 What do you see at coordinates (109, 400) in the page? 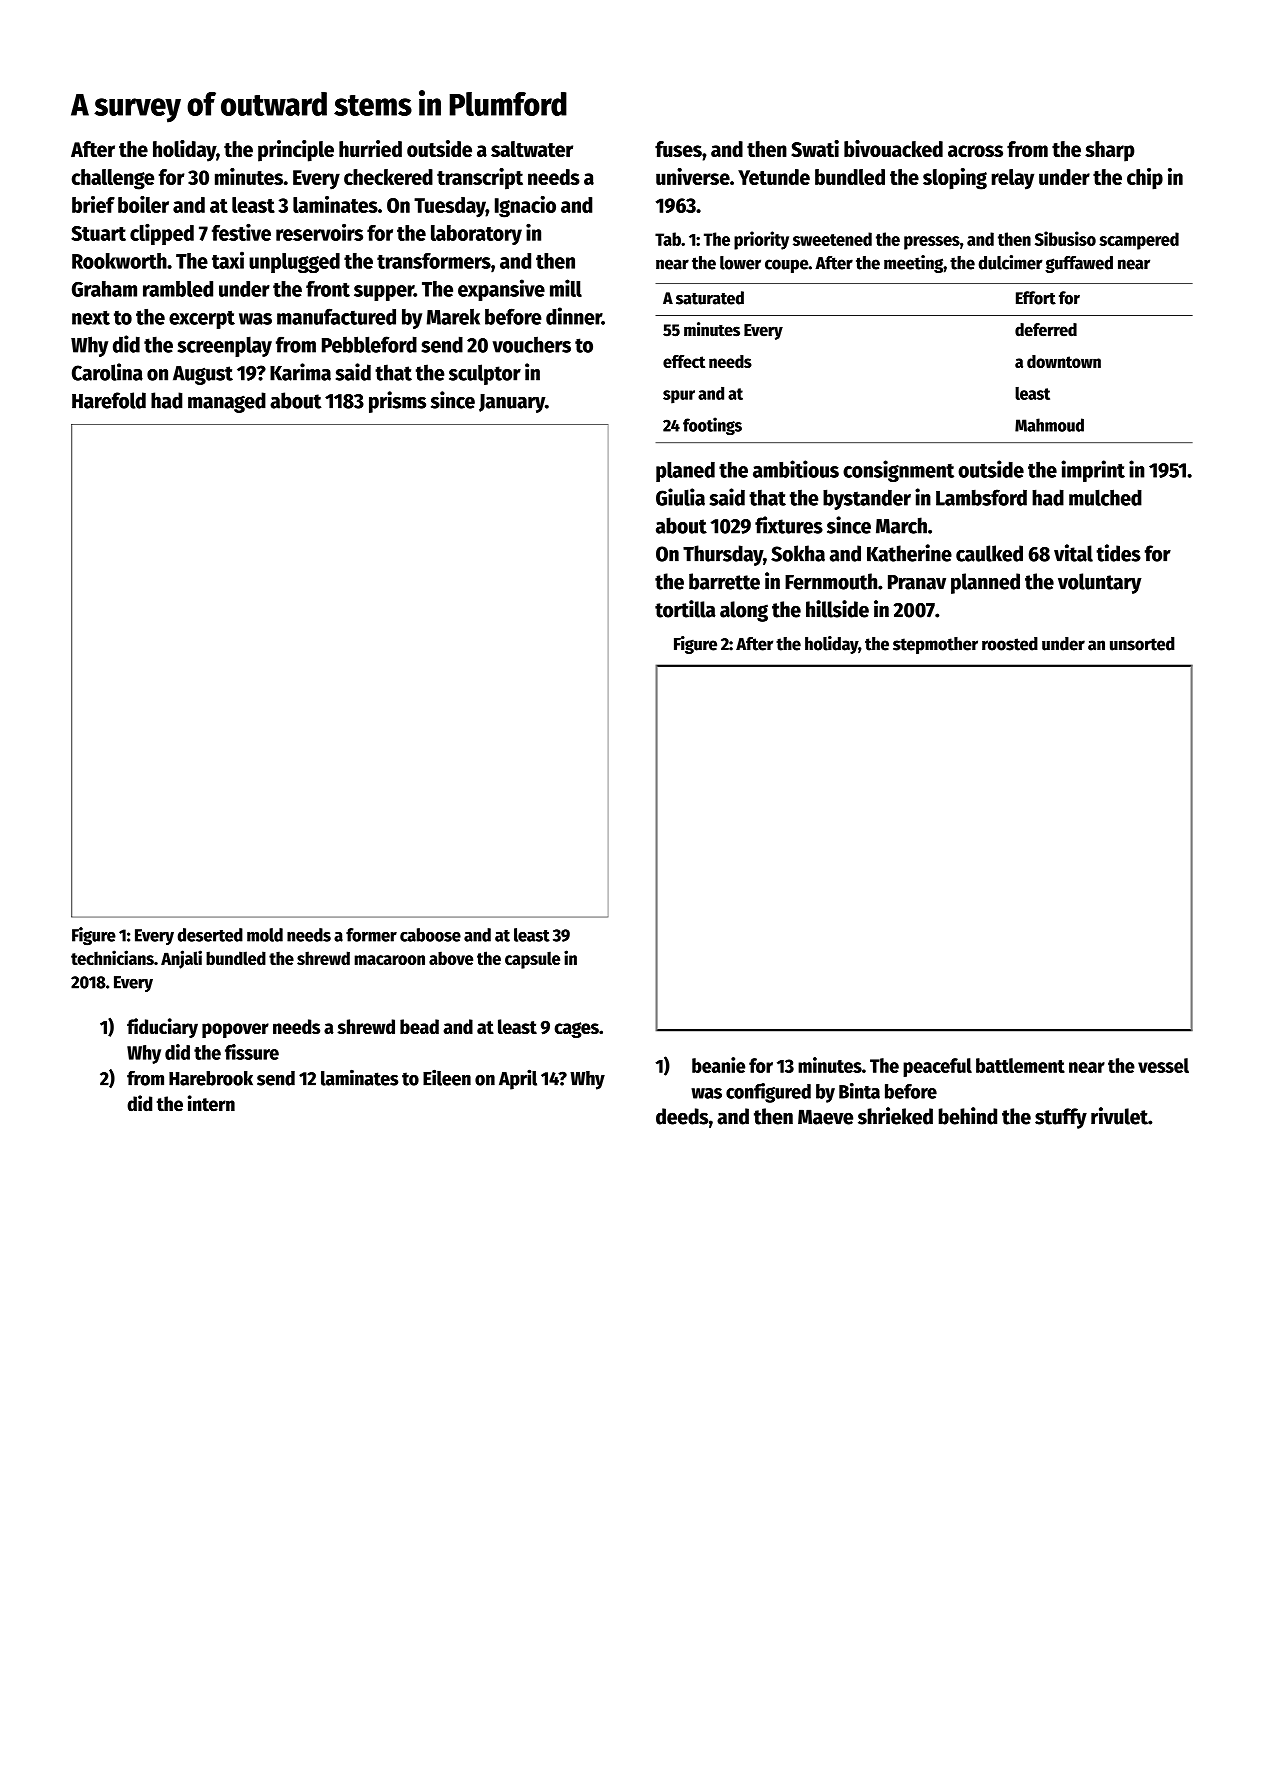
I see `Harefold` at bounding box center [109, 400].
